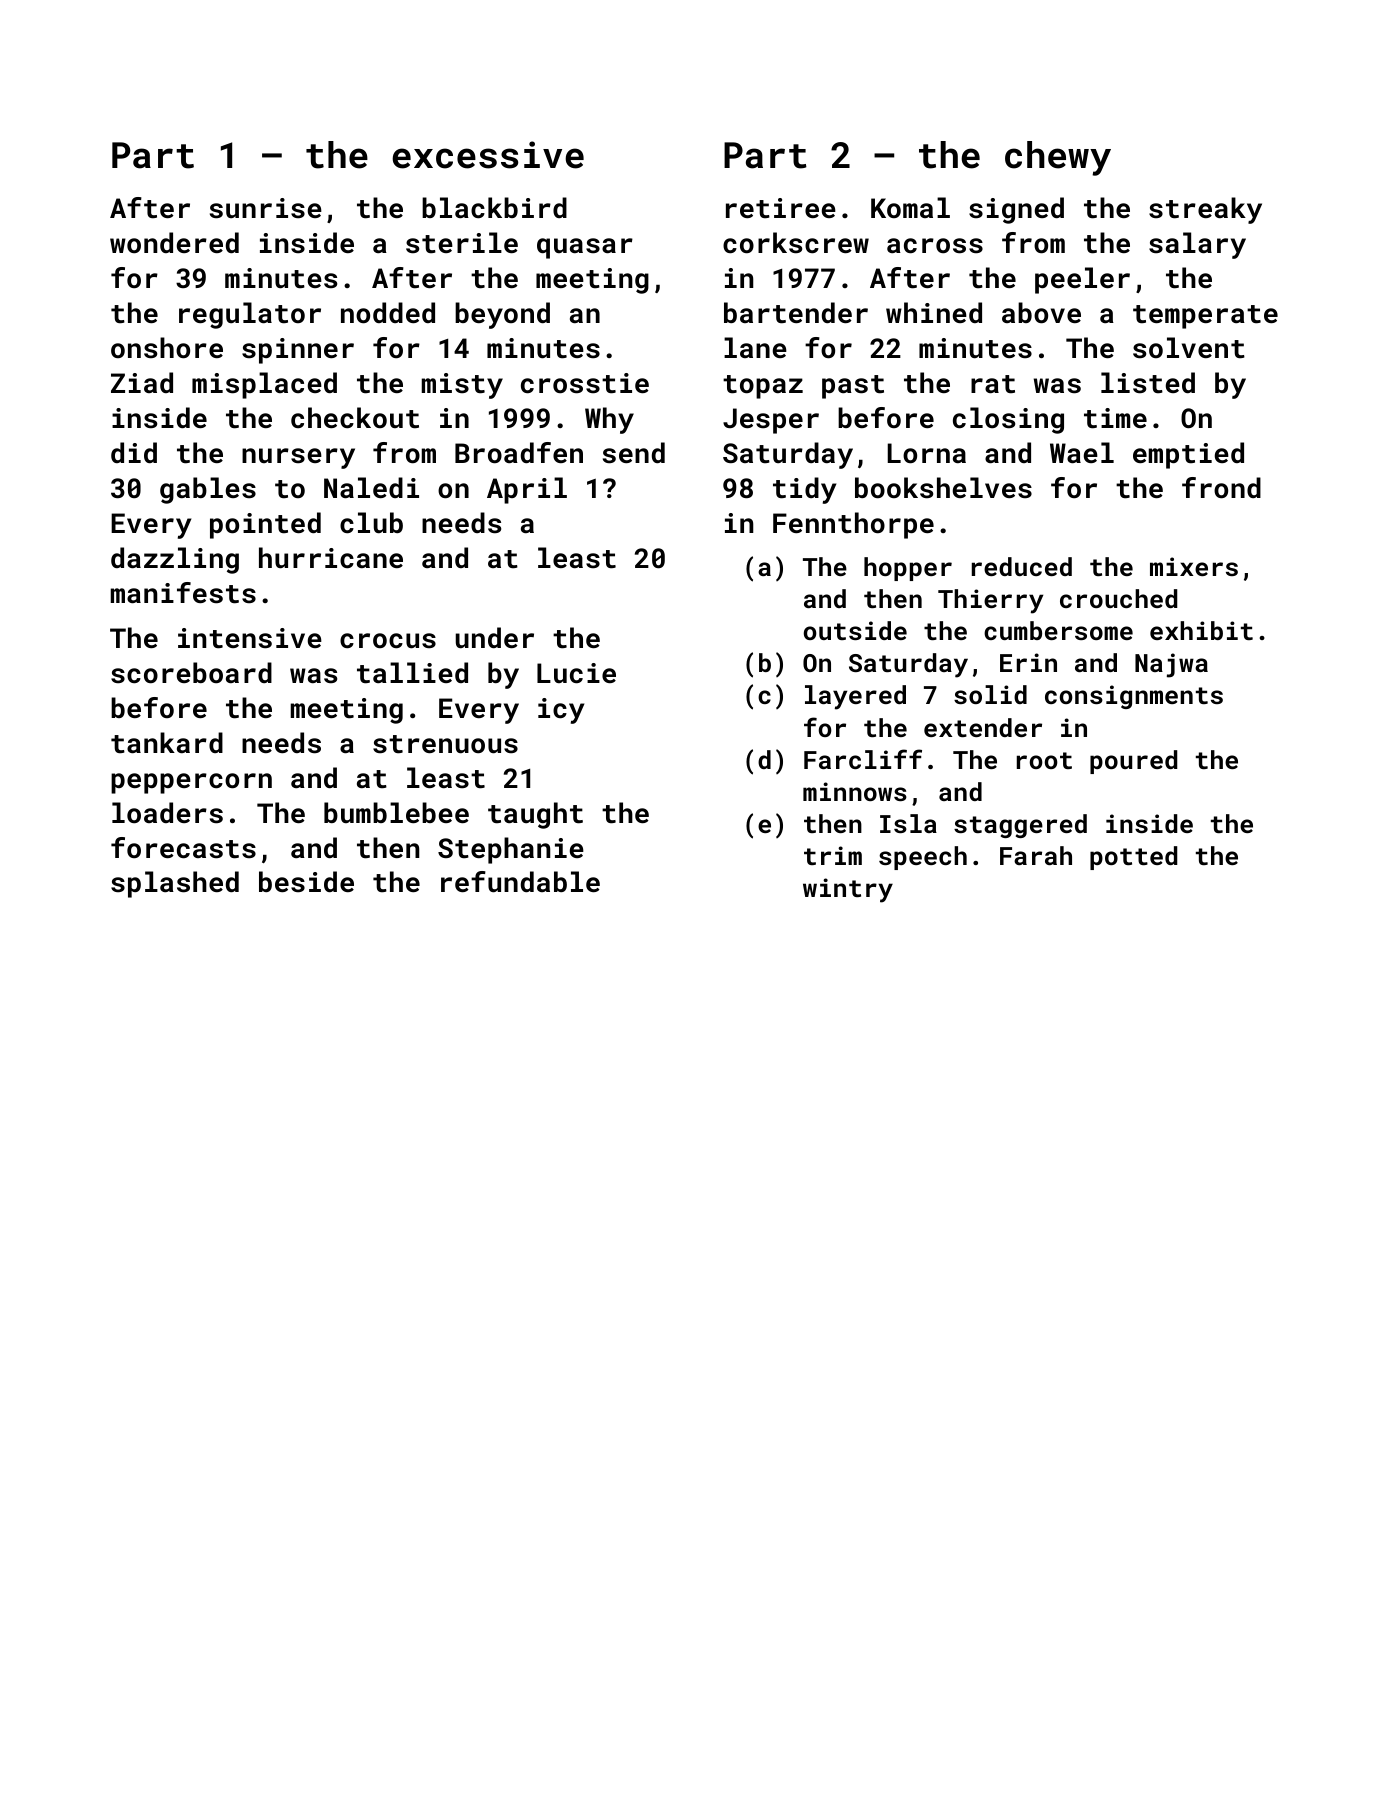 Image resolution: width=1392 pixels, height=1801 pixels. I want to click on crocus, so click(388, 641).
